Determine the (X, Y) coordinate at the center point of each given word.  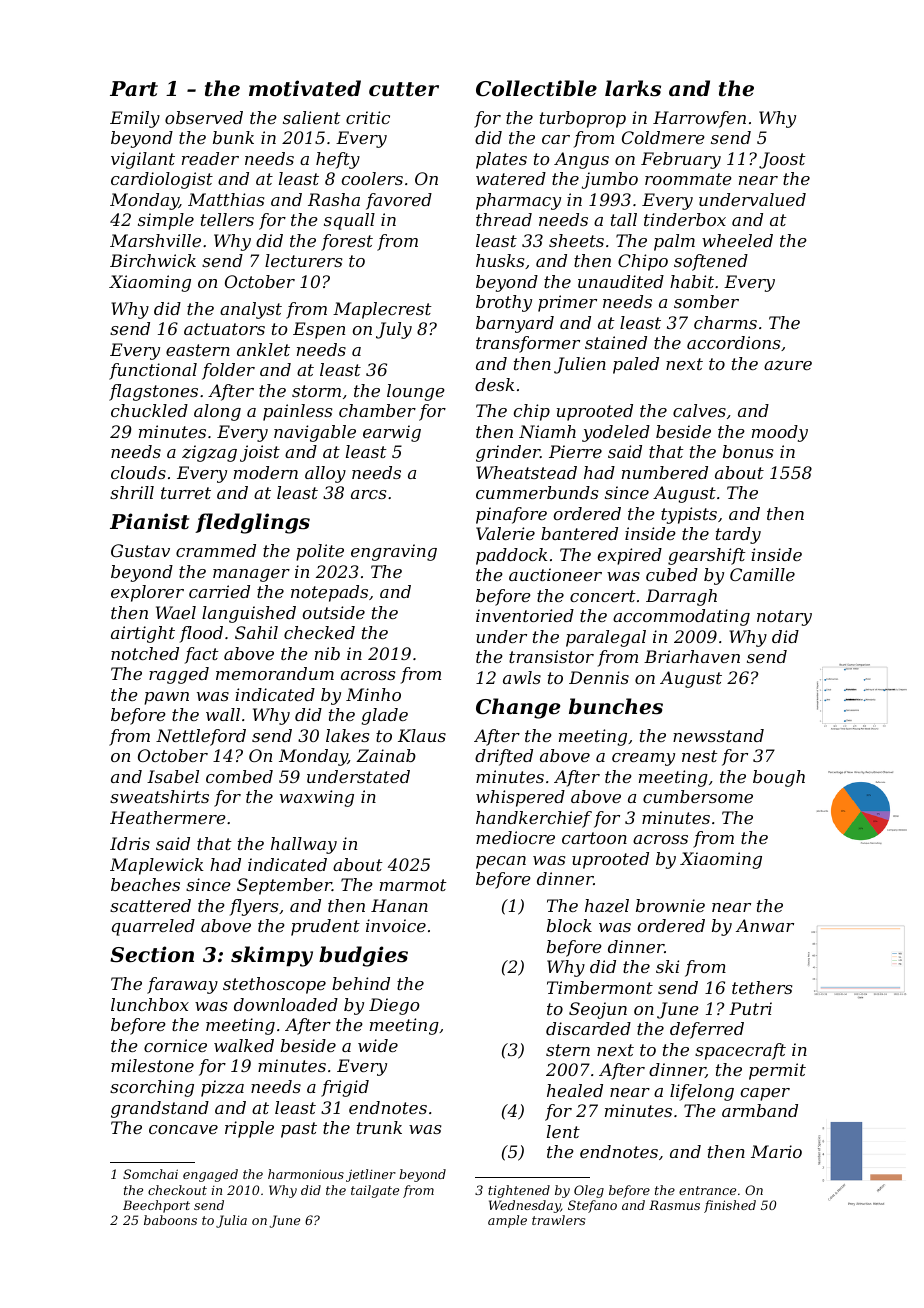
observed (204, 117)
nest (700, 756)
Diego (394, 1006)
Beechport (156, 1206)
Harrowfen (699, 119)
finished (730, 1206)
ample (507, 1221)
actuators (224, 329)
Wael (176, 612)
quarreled (153, 927)
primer (567, 303)
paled (636, 365)
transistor (551, 656)
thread (504, 219)
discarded (588, 1028)
